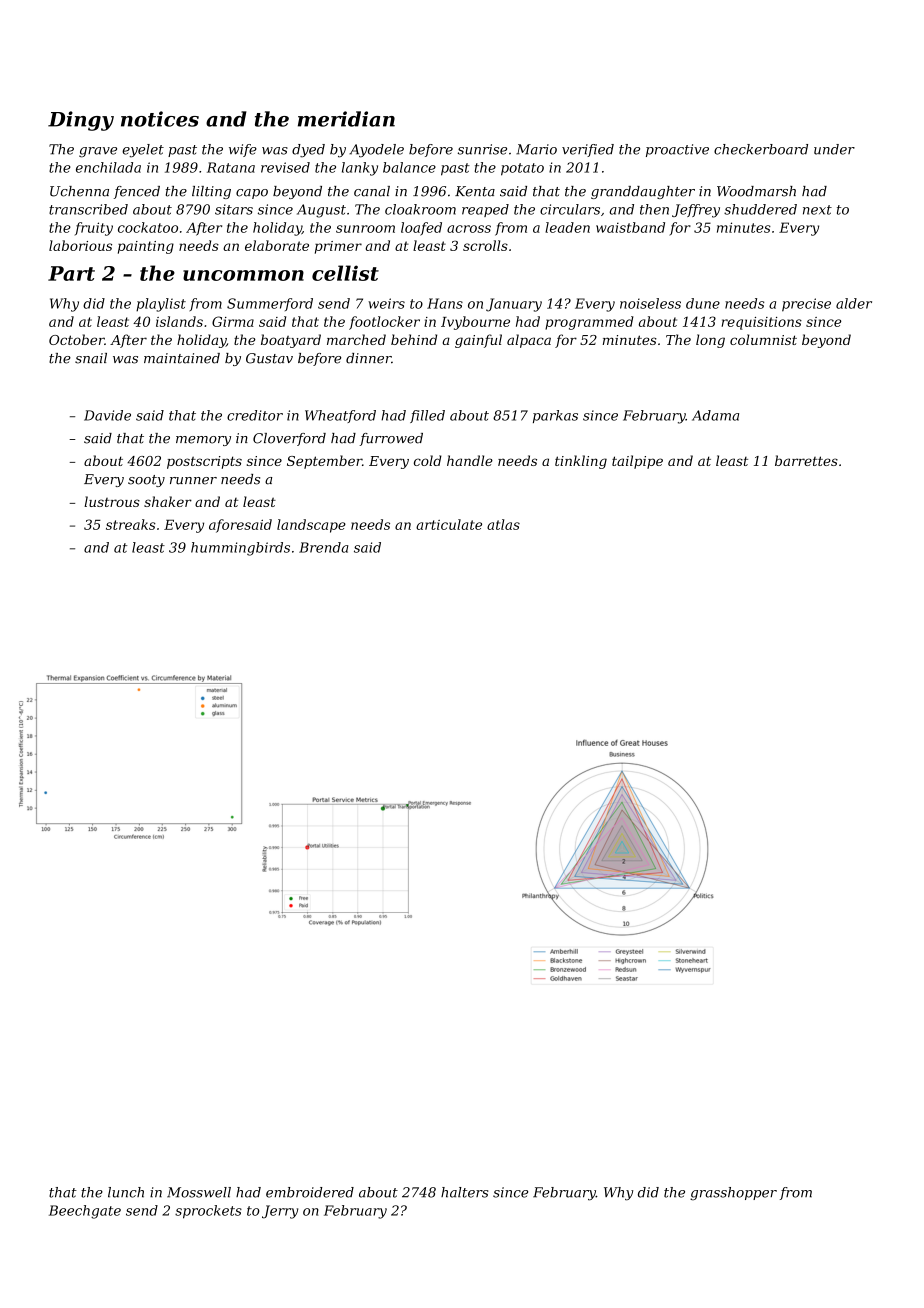 The width and height of the screenshot is (924, 1308). Describe the element at coordinates (637, 462) in the screenshot. I see `tailpipe` at that location.
